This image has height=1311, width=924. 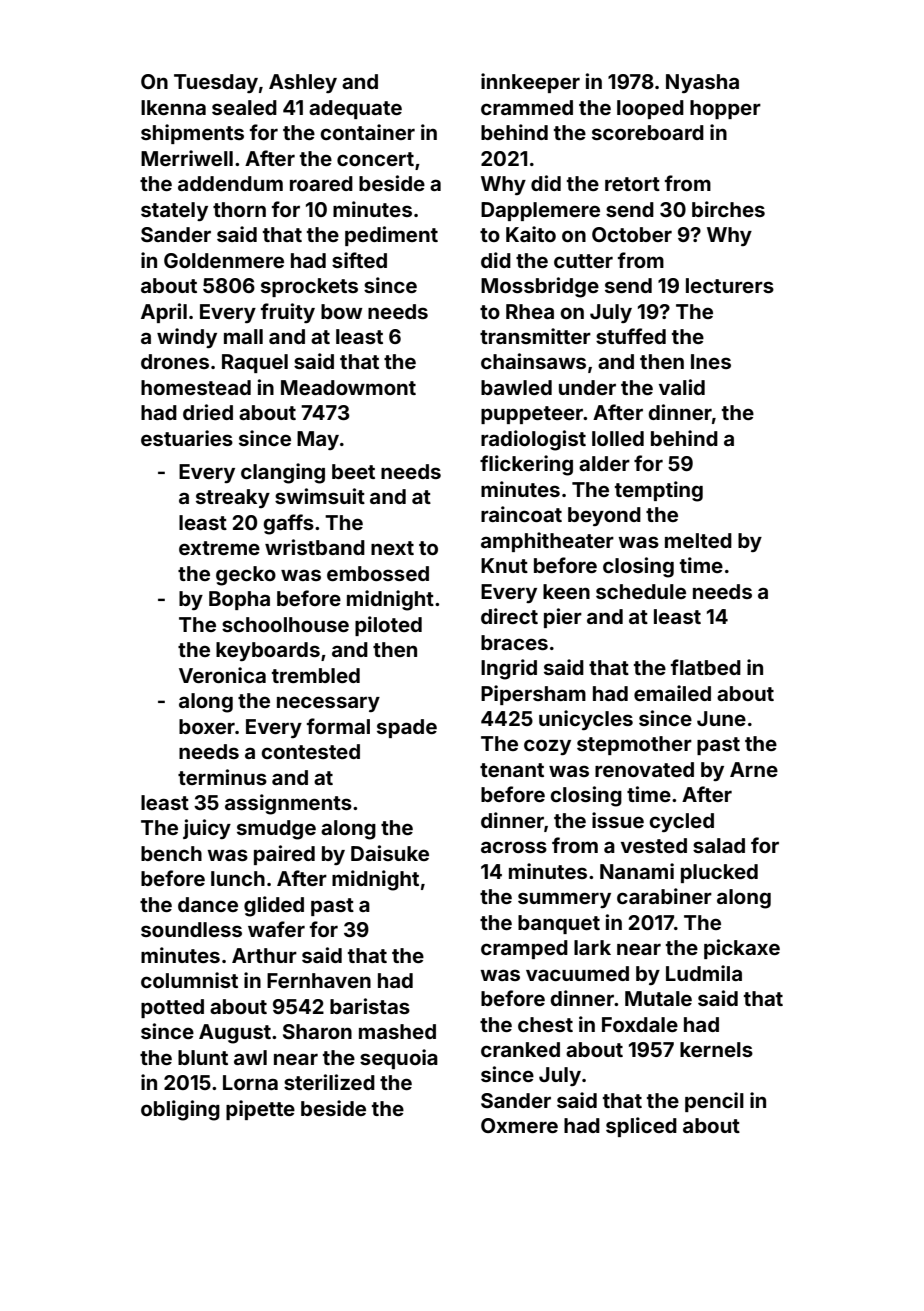 I want to click on beyond, so click(x=604, y=516).
